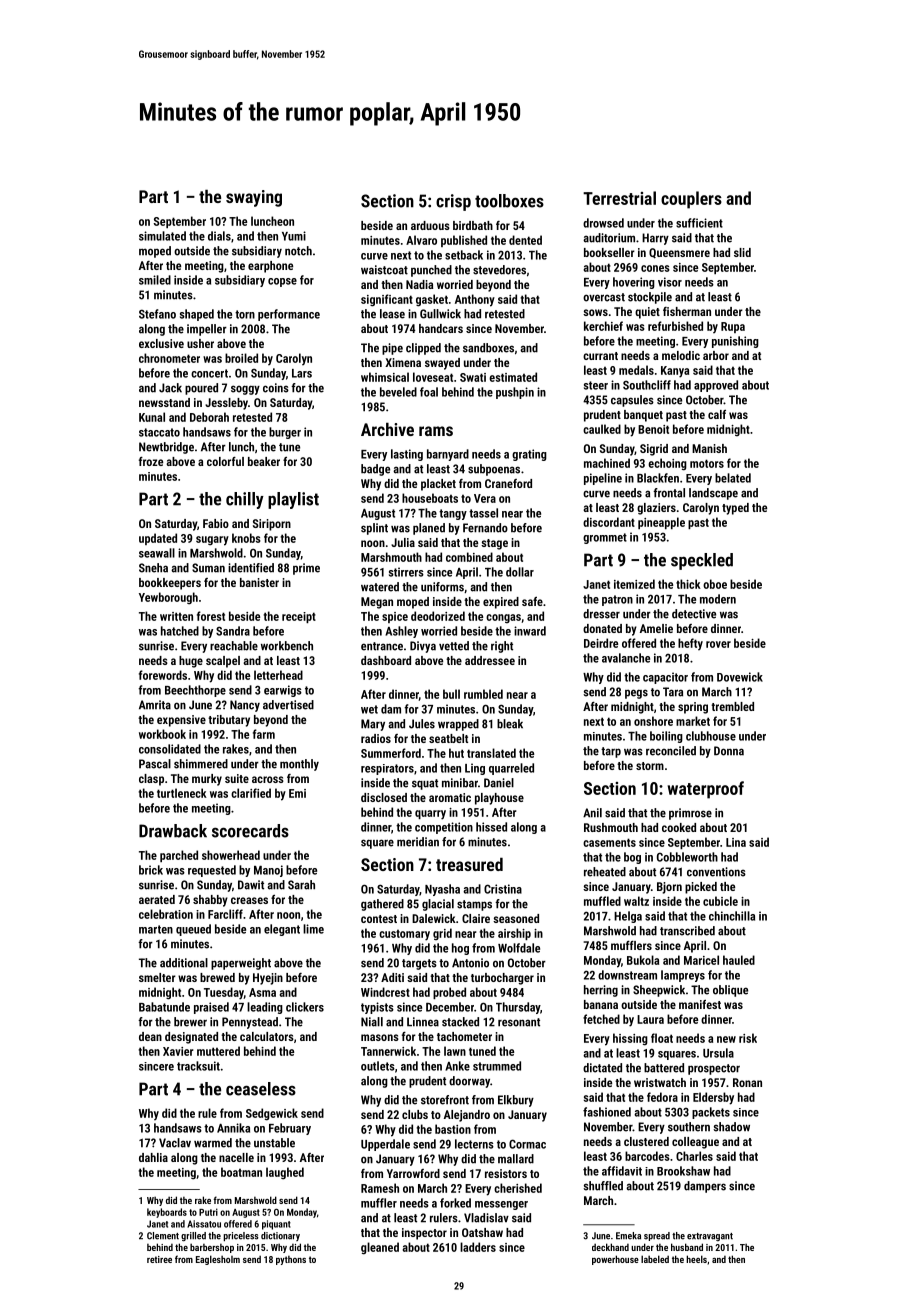  What do you see at coordinates (254, 198) in the screenshot?
I see `swaying` at bounding box center [254, 198].
